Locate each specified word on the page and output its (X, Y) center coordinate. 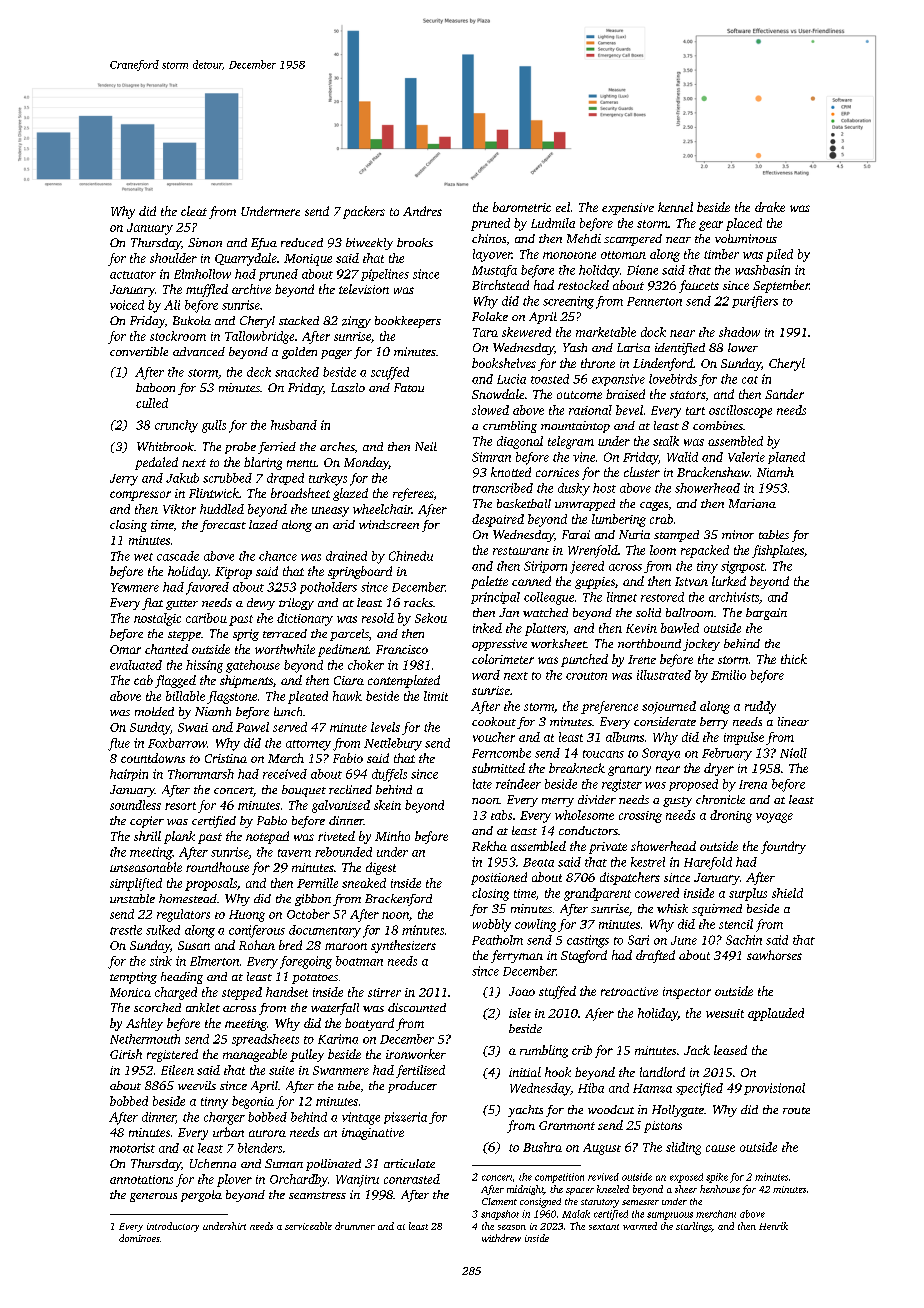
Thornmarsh (201, 774)
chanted (166, 649)
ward (486, 675)
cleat (194, 211)
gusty (677, 802)
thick (794, 659)
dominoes (139, 1238)
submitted (498, 768)
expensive (628, 209)
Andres (422, 211)
